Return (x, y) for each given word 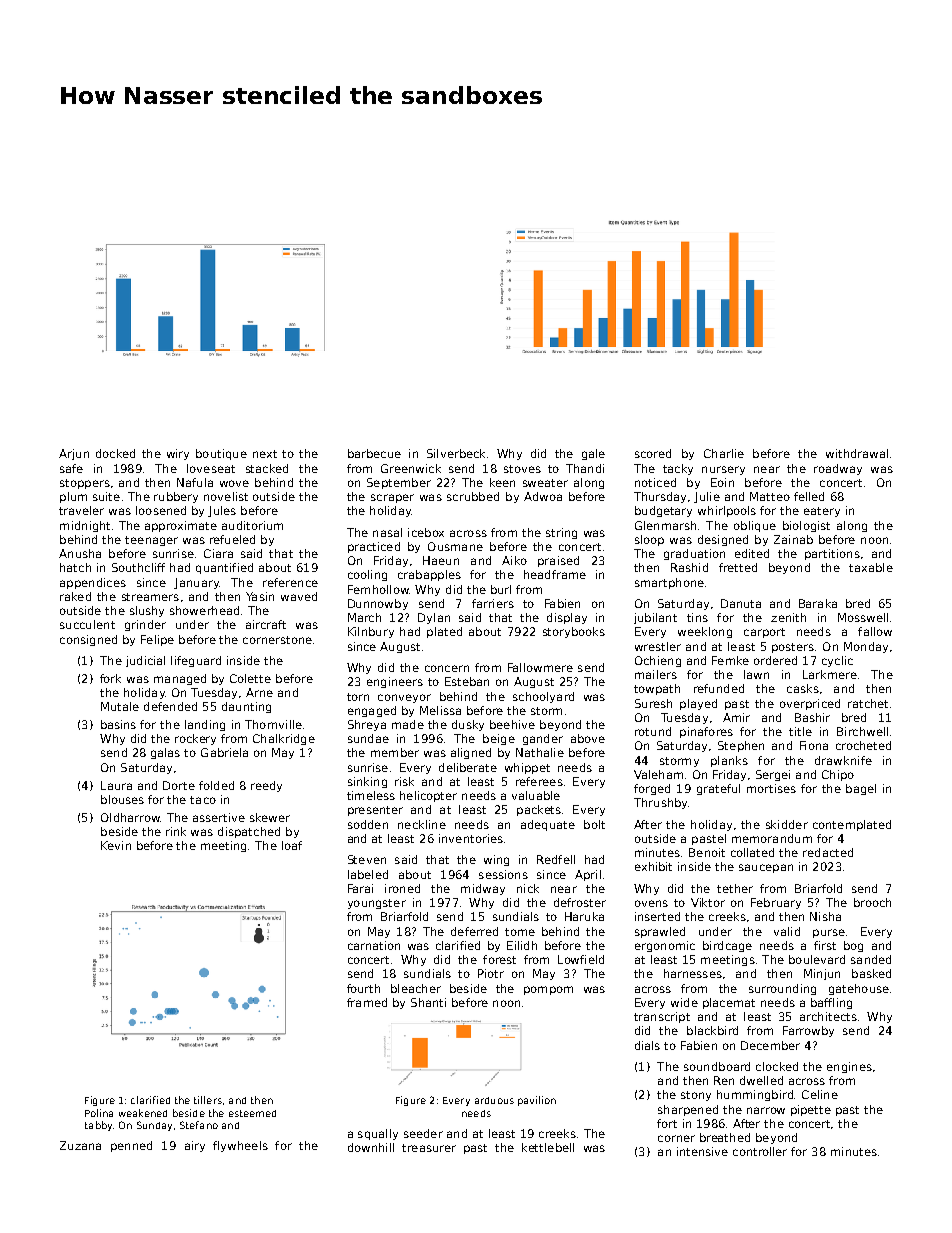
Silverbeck (456, 453)
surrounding (782, 989)
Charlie (724, 453)
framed (367, 1002)
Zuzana (80, 1145)
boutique (221, 454)
